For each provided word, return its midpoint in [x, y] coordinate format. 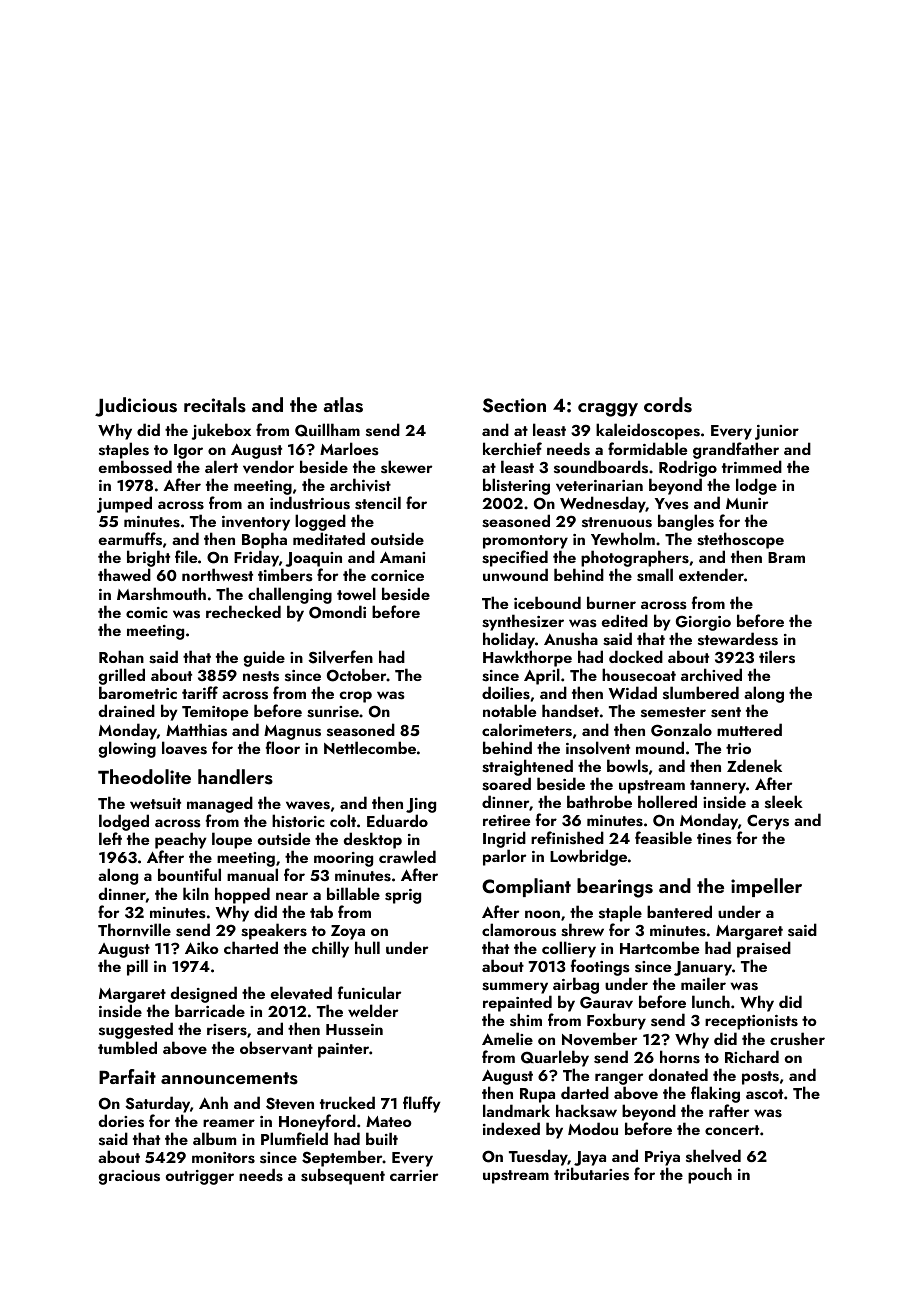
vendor [268, 467]
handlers [235, 777]
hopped [242, 895]
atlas [343, 405]
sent [726, 712]
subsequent [343, 1176]
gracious [129, 1177]
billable [353, 893]
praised [764, 949]
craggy [608, 410]
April [542, 676]
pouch [710, 1175]
